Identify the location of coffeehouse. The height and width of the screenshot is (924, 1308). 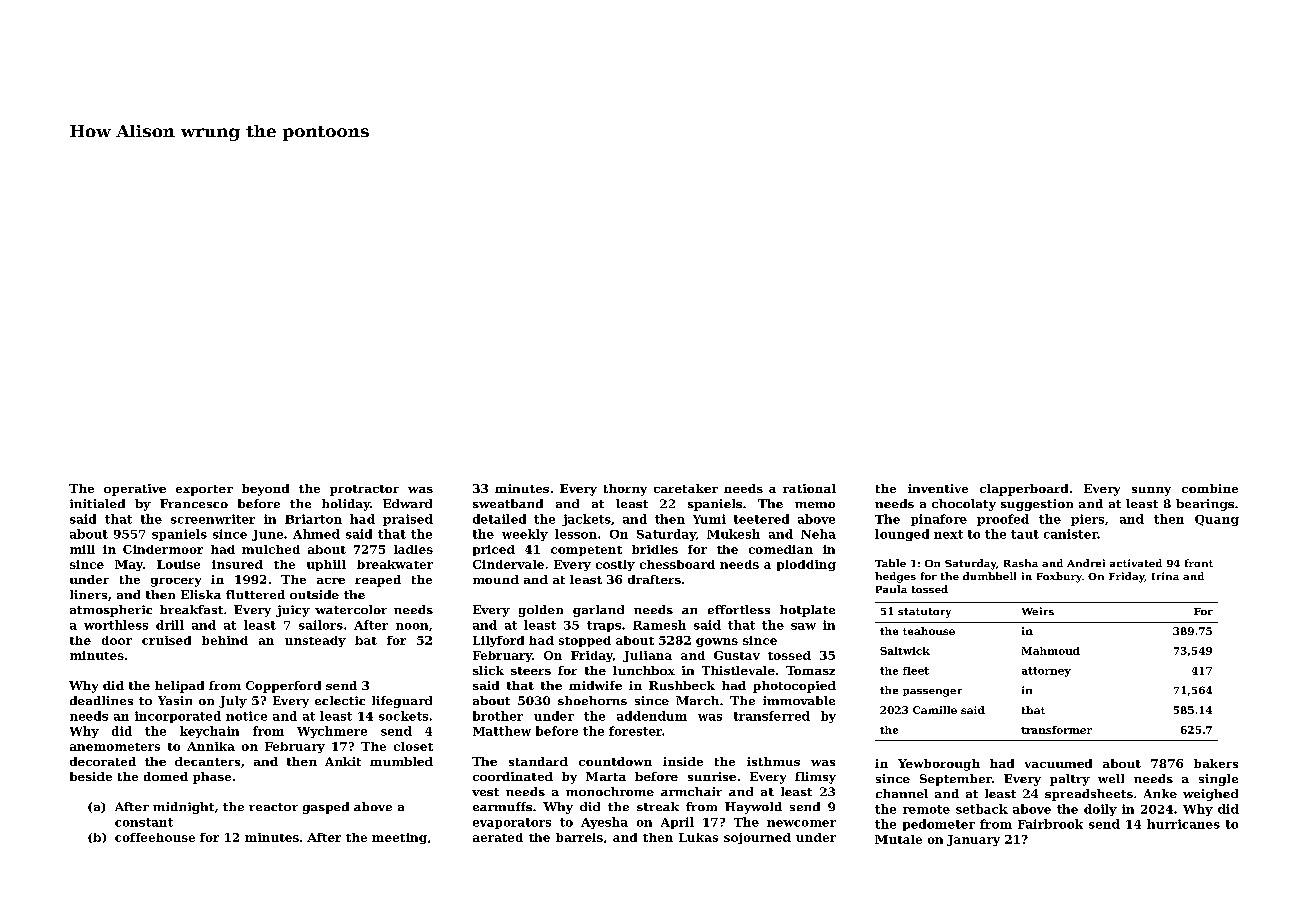
(155, 837).
